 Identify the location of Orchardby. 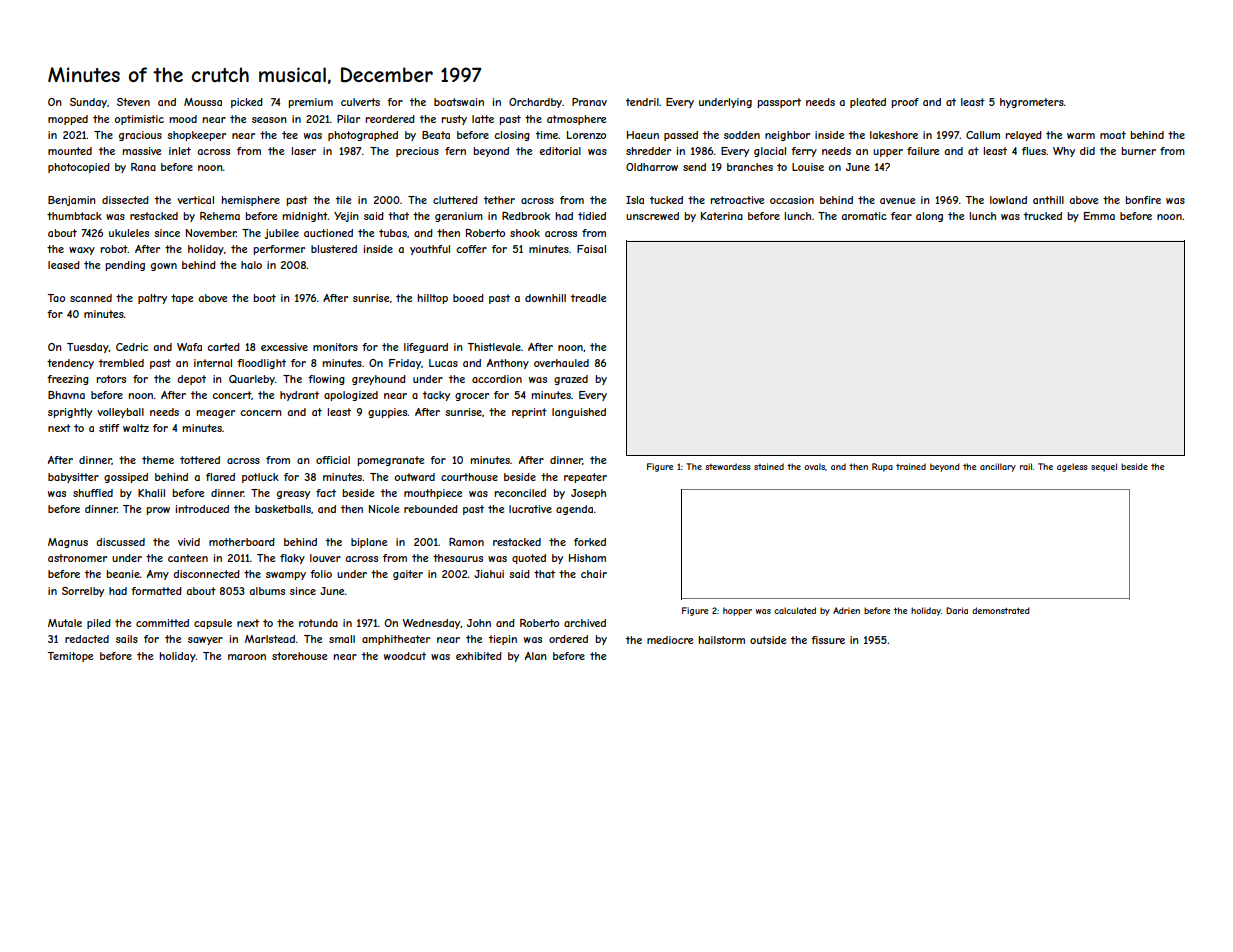
(535, 103).
